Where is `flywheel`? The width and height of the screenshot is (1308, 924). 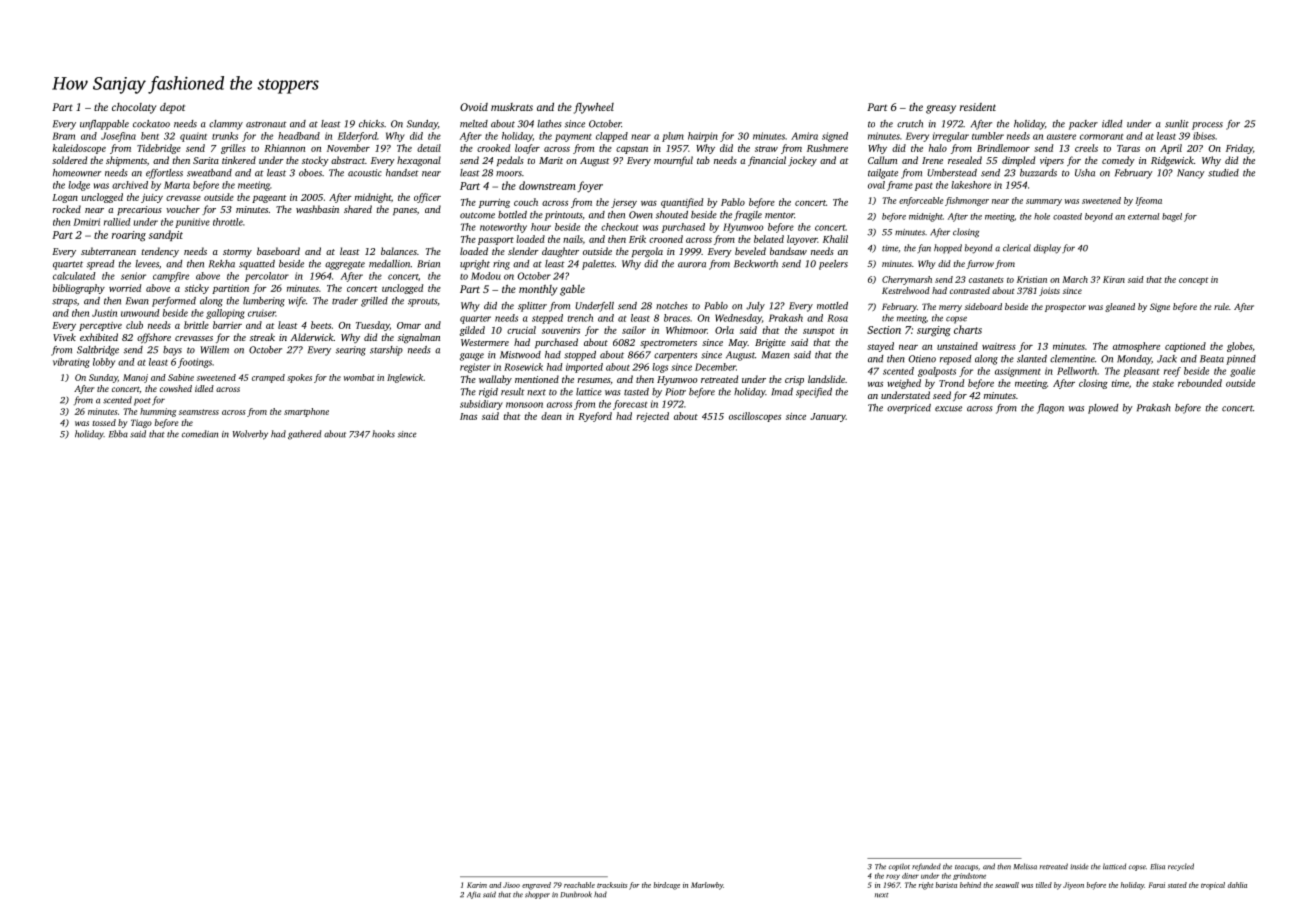 flywheel is located at coordinates (594, 108).
